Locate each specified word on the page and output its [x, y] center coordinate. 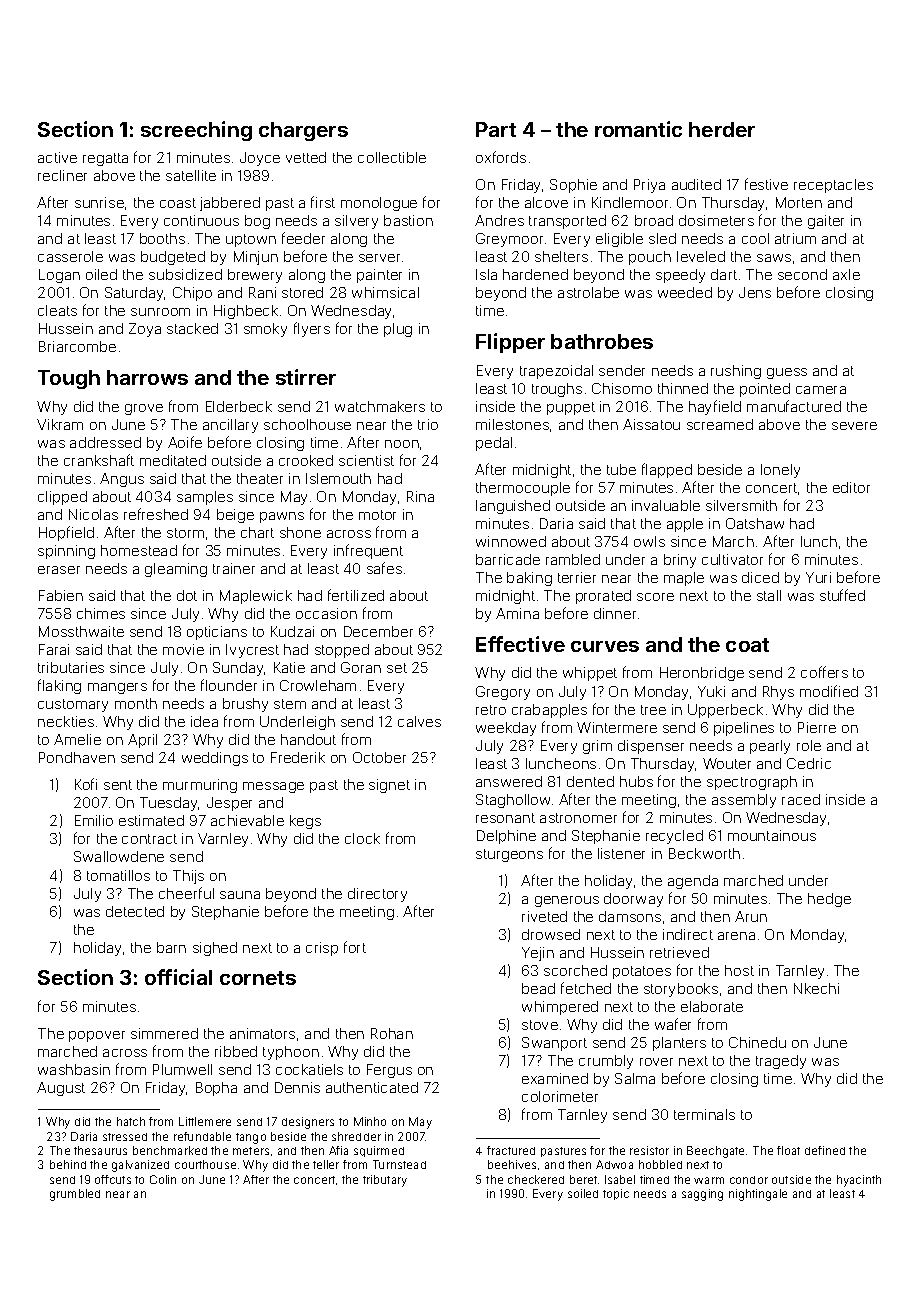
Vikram [60, 424]
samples [205, 498]
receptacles [833, 186]
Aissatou [651, 424]
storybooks [681, 990]
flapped [667, 470]
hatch [131, 1121]
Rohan [392, 1033]
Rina [420, 496]
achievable [247, 820]
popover [97, 1036]
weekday [506, 729]
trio [428, 424]
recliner [62, 175]
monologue [379, 204]
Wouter [727, 763]
